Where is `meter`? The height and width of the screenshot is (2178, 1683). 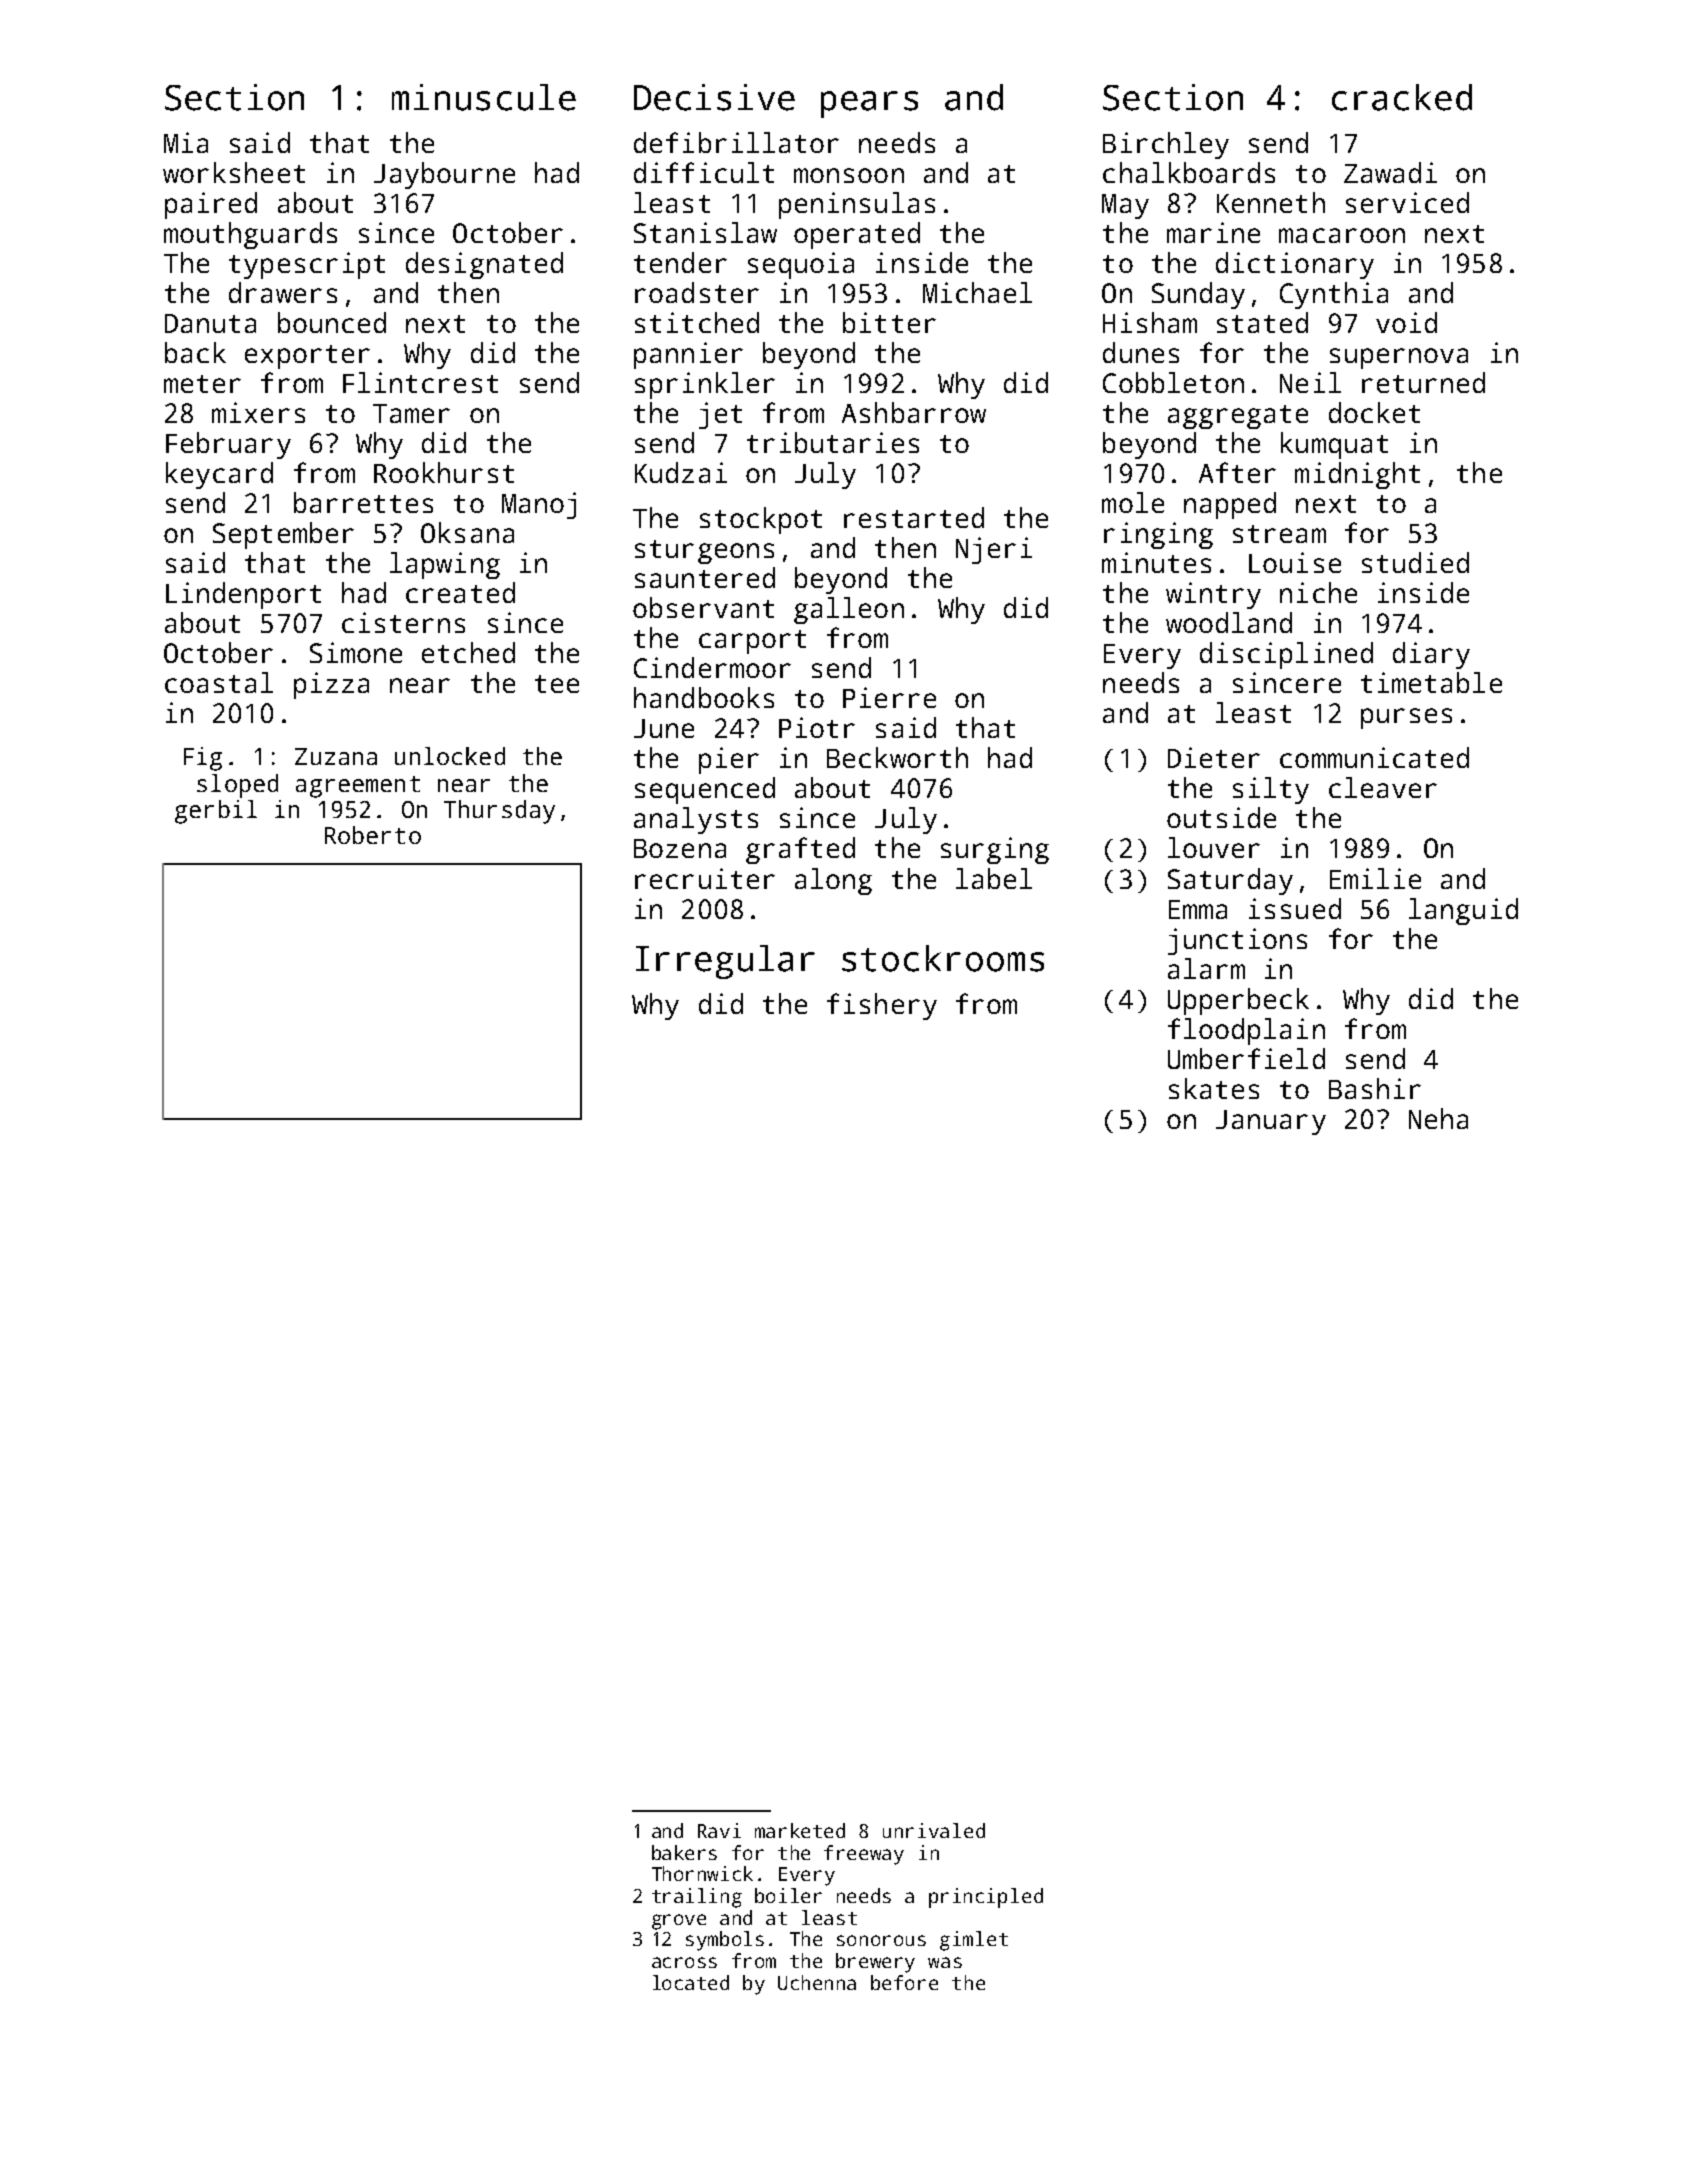 meter is located at coordinates (202, 384).
